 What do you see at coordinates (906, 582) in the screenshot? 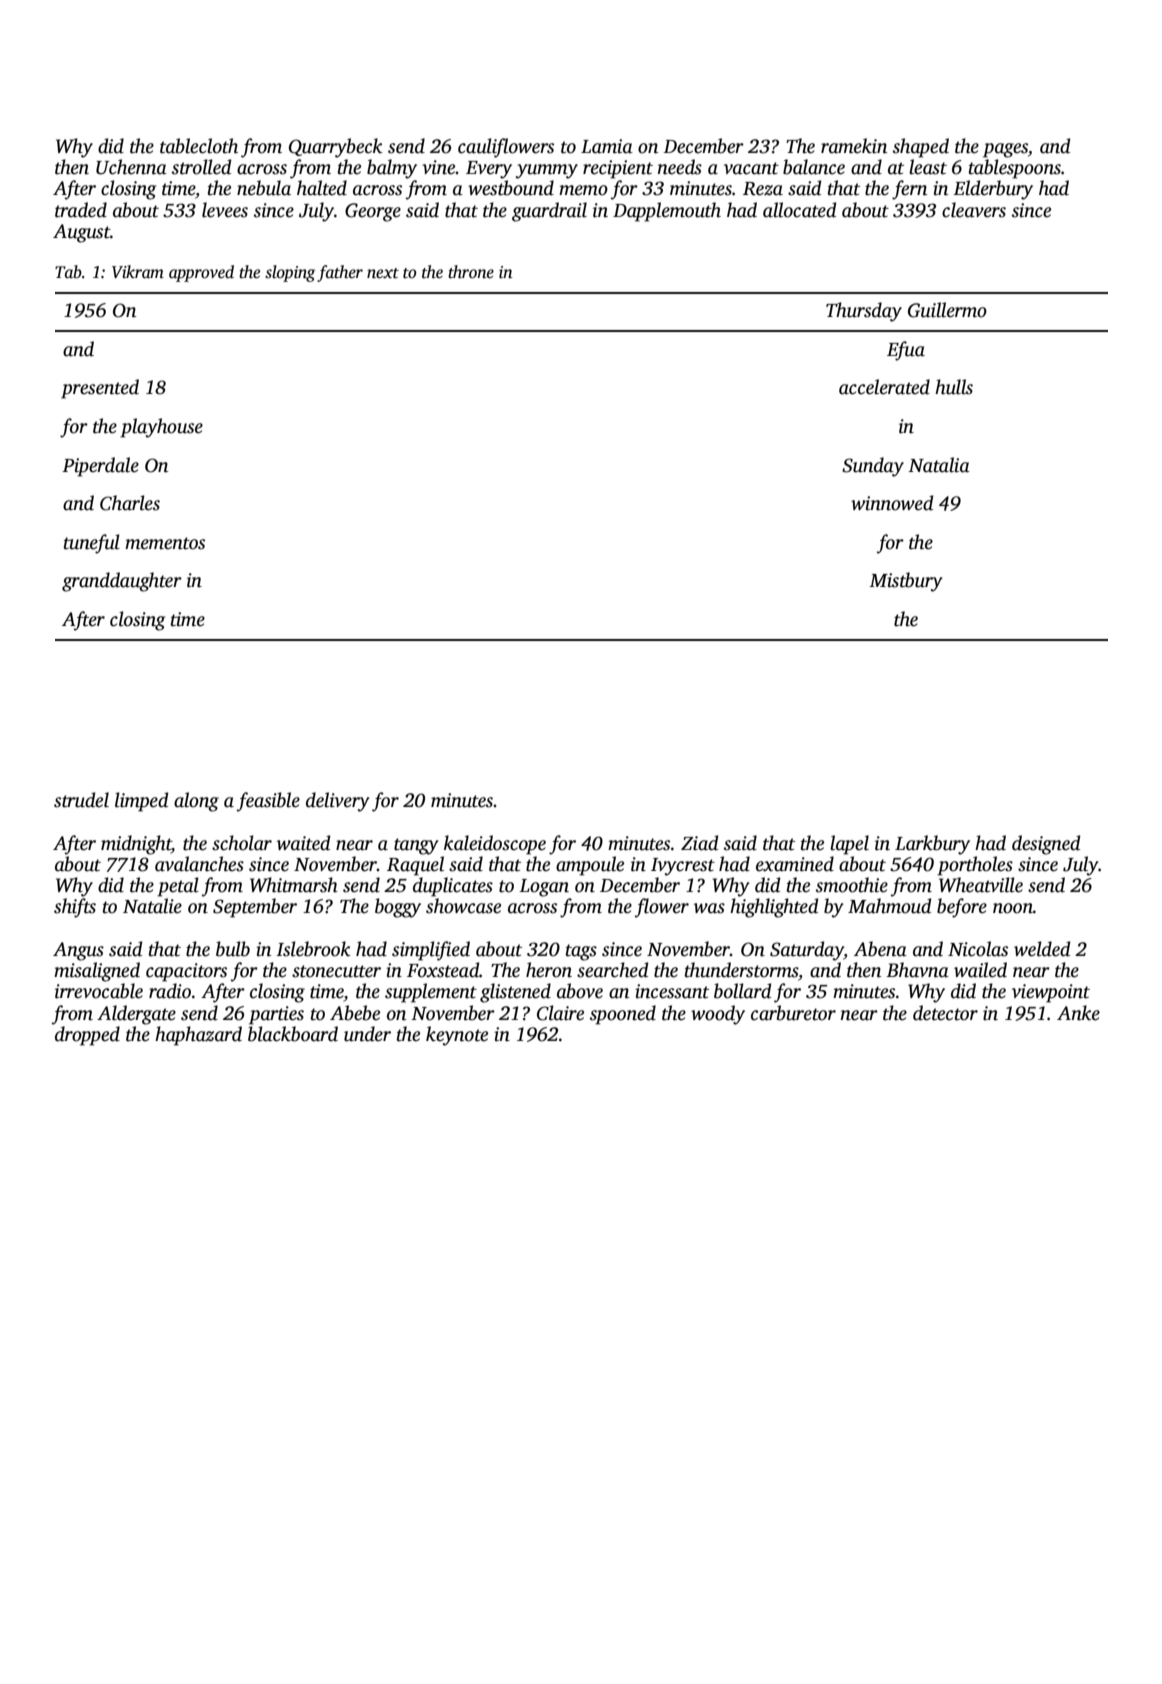
I see `Mistbury` at bounding box center [906, 582].
